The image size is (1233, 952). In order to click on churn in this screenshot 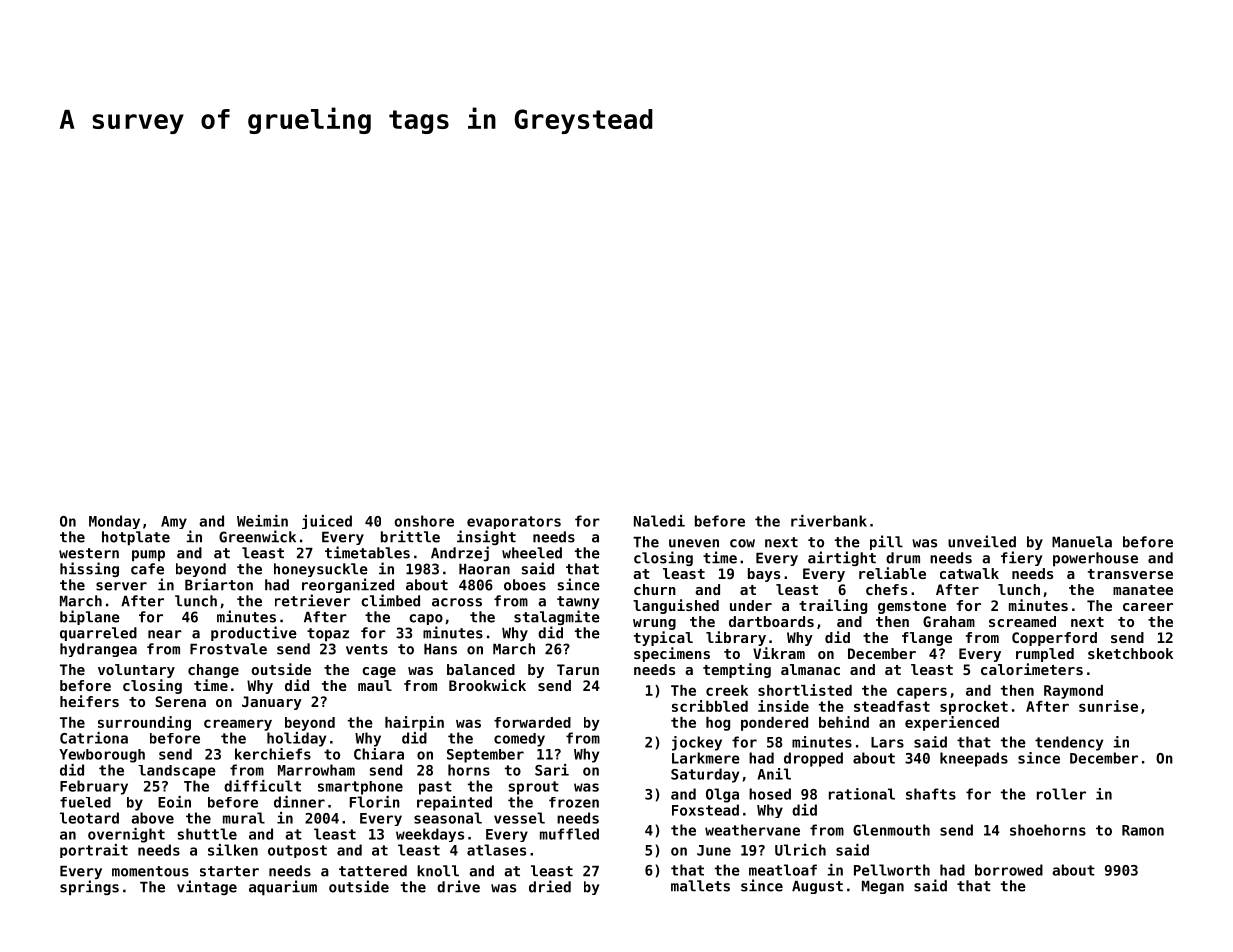, I will do `click(655, 589)`.
